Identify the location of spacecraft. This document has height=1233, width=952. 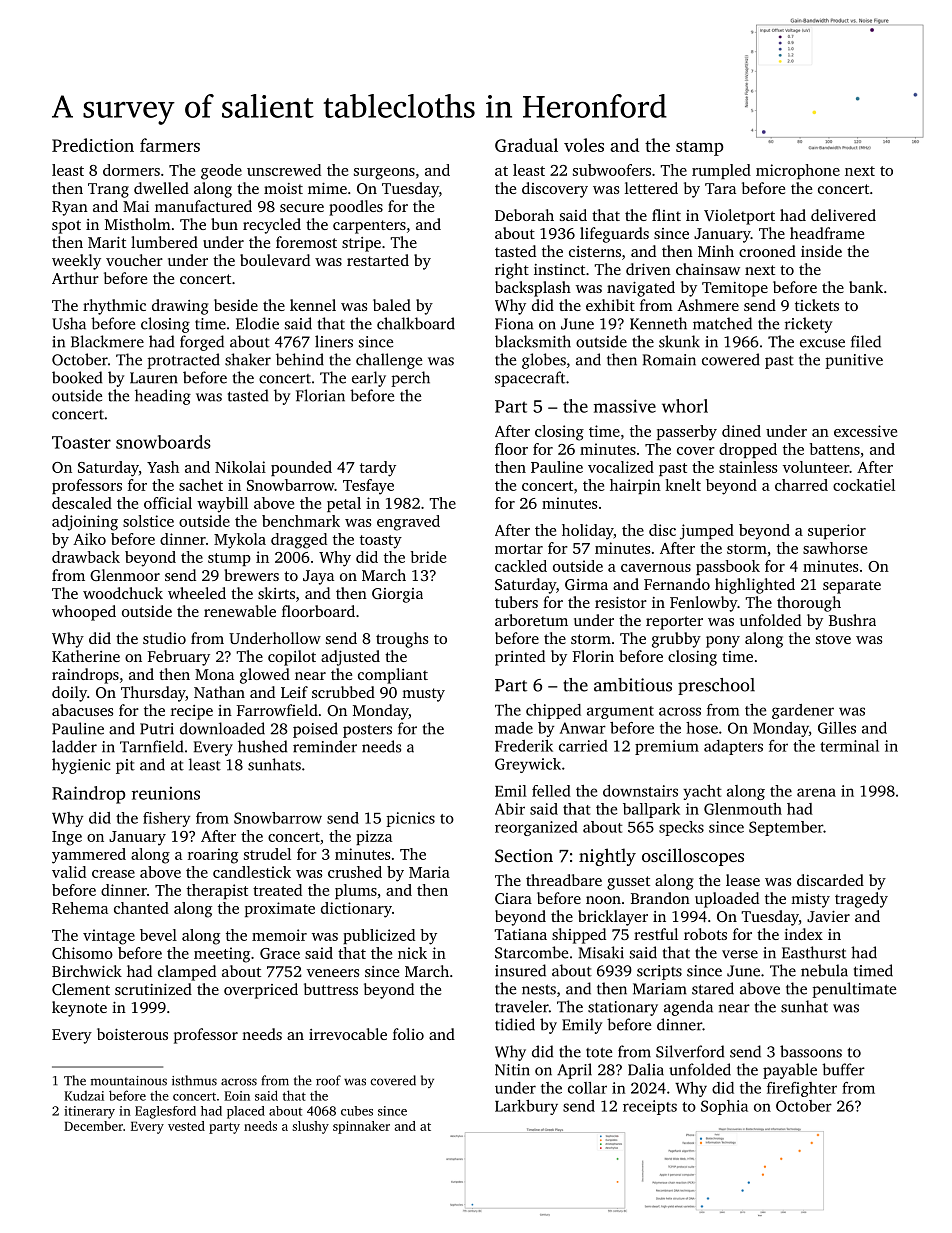
(530, 379).
